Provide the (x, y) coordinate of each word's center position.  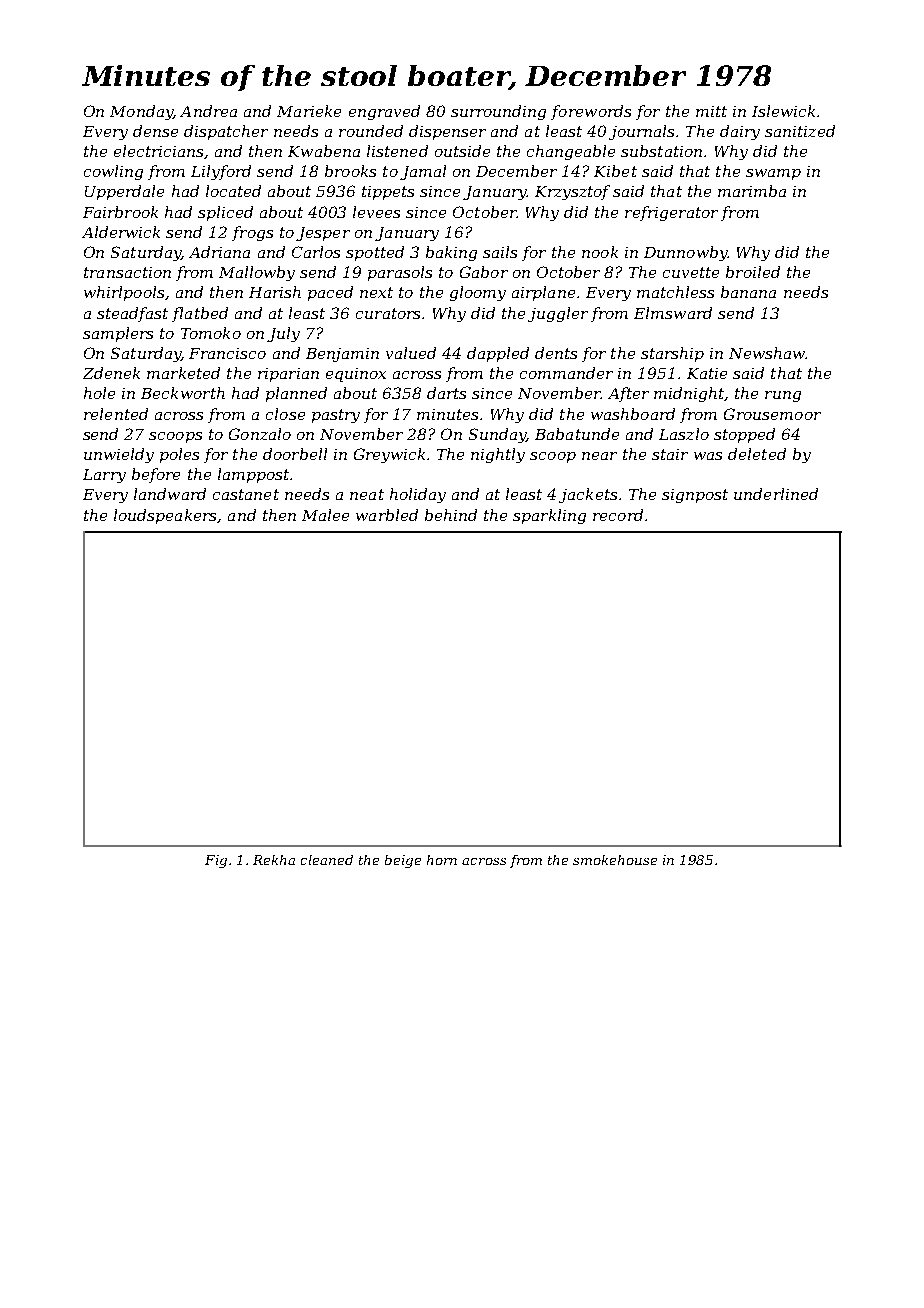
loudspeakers (166, 516)
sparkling (549, 516)
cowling (113, 172)
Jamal (423, 172)
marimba (752, 191)
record (618, 515)
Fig (216, 861)
